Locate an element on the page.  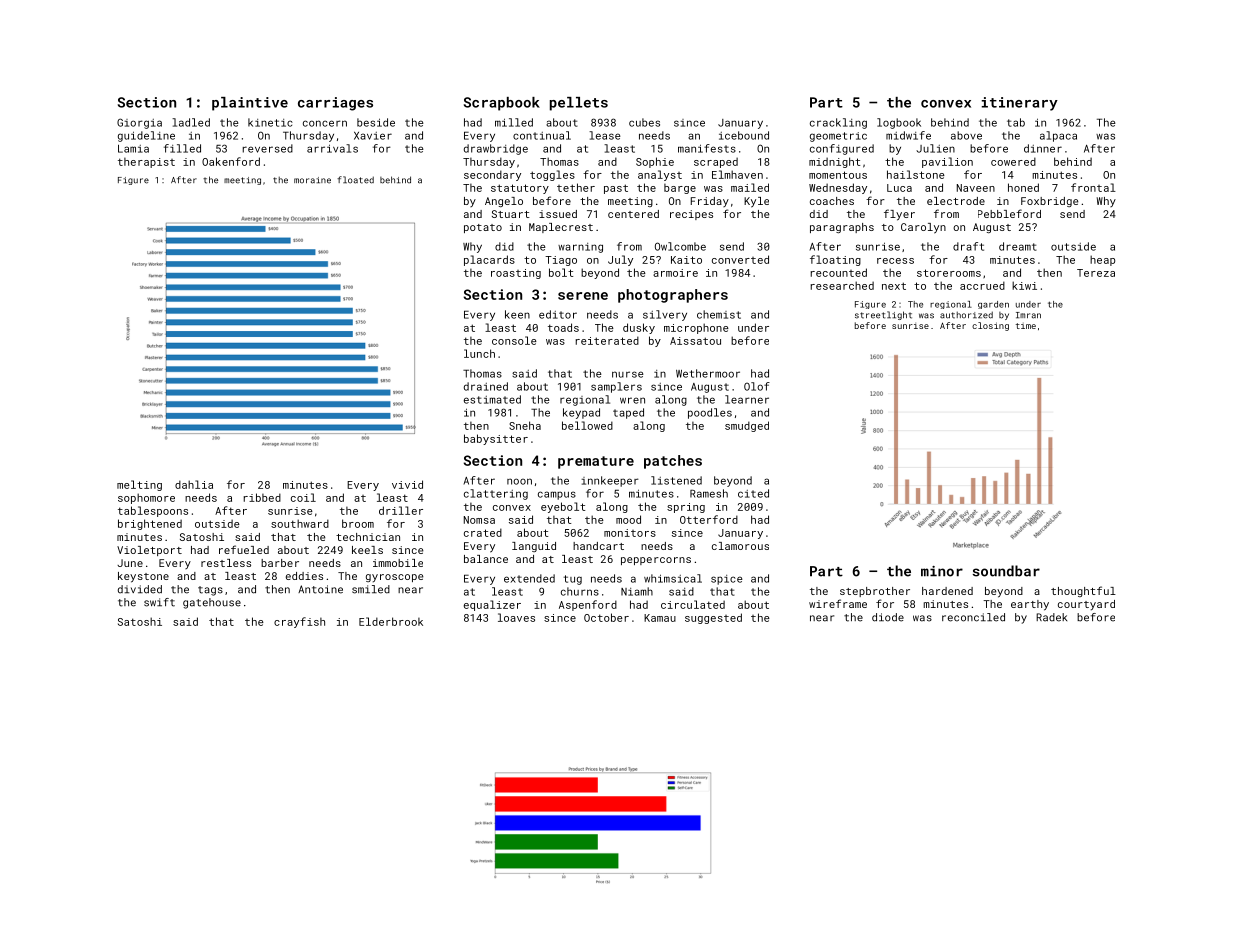
swift is located at coordinates (159, 602).
